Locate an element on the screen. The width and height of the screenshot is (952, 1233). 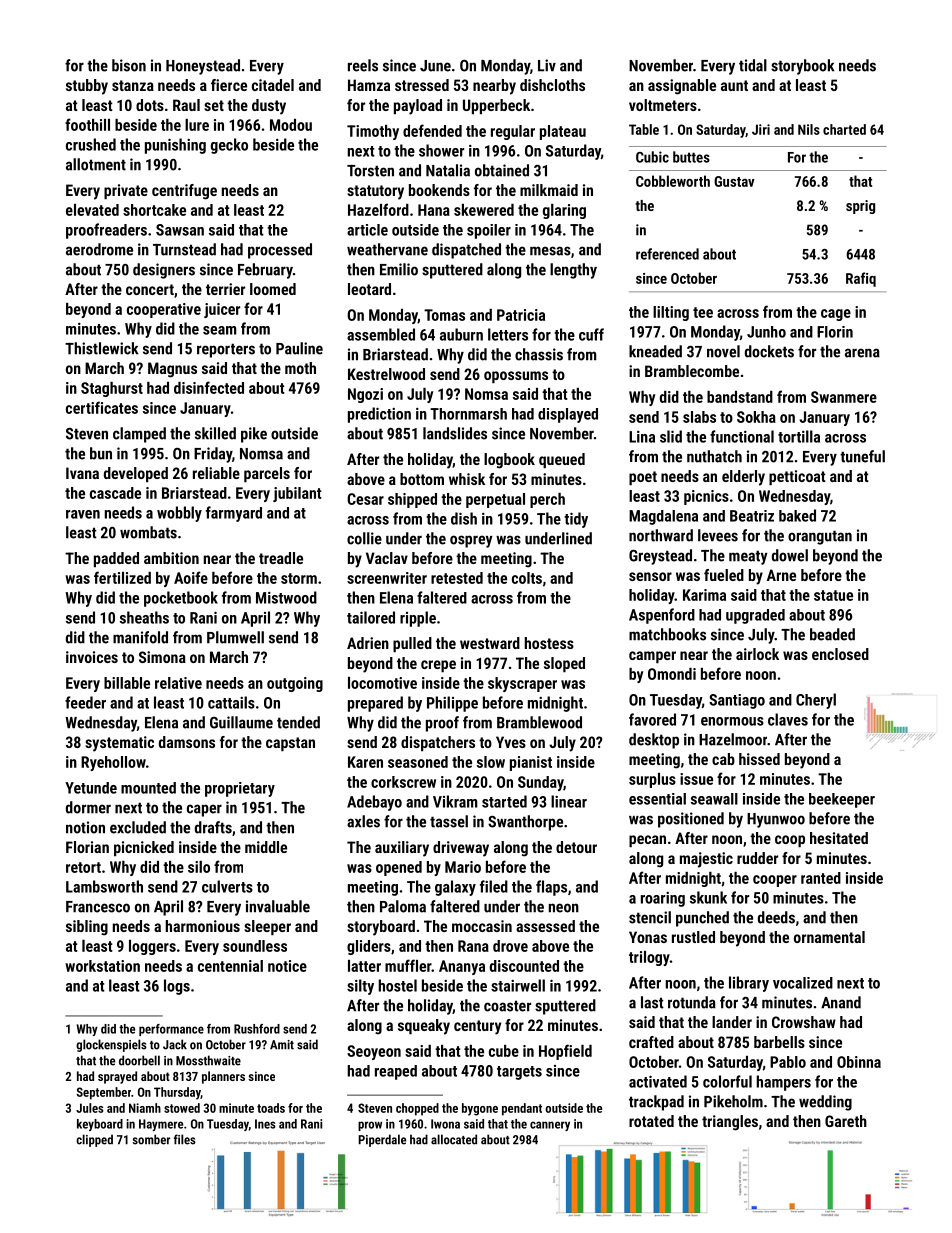
storybook is located at coordinates (802, 67).
